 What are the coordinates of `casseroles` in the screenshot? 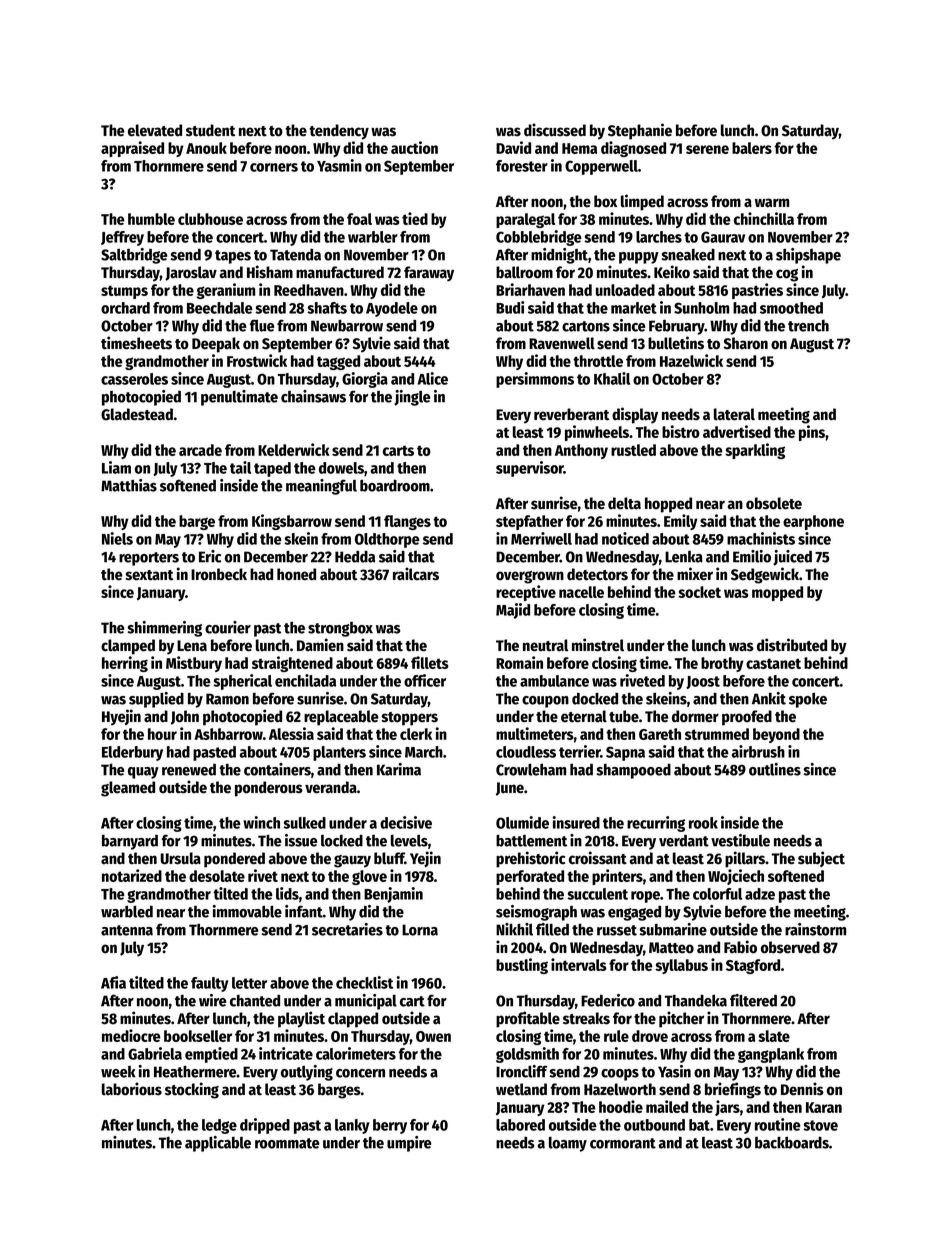 It's located at (134, 379).
